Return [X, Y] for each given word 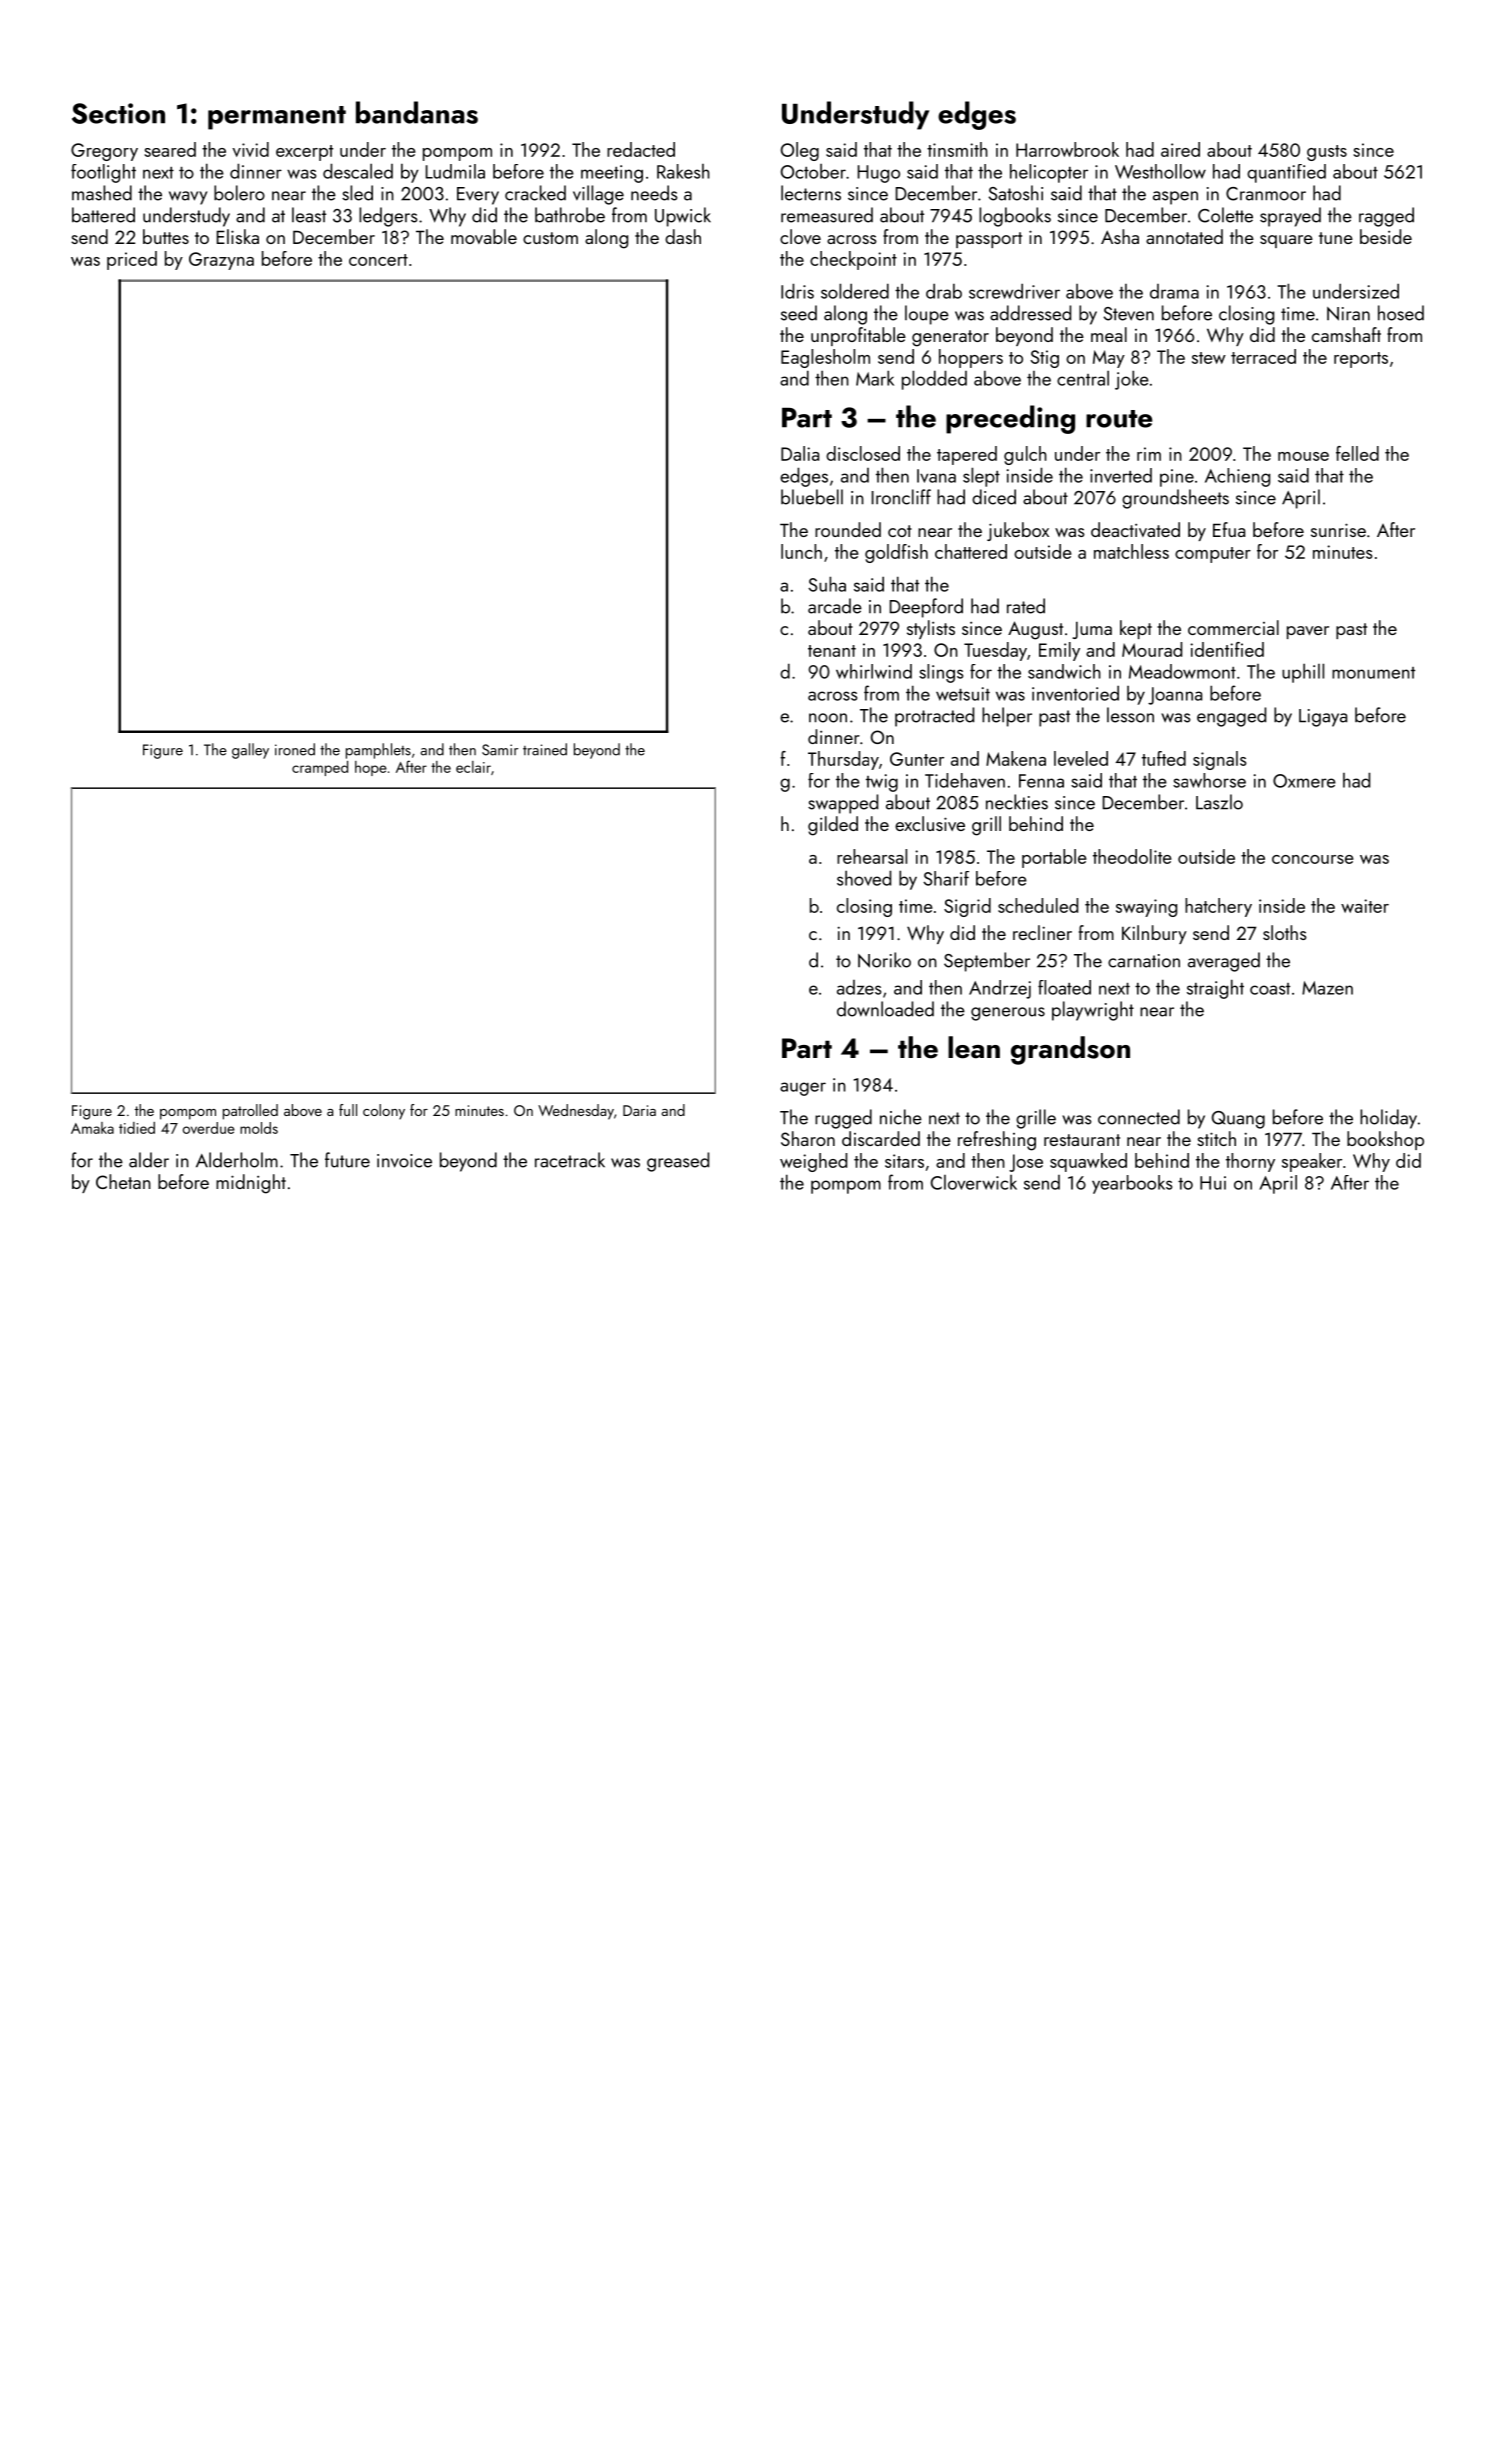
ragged [1386, 217]
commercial [1233, 627]
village [598, 195]
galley [250, 751]
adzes [859, 987]
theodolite [1132, 856]
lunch [801, 551]
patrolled [250, 1112]
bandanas [417, 112]
